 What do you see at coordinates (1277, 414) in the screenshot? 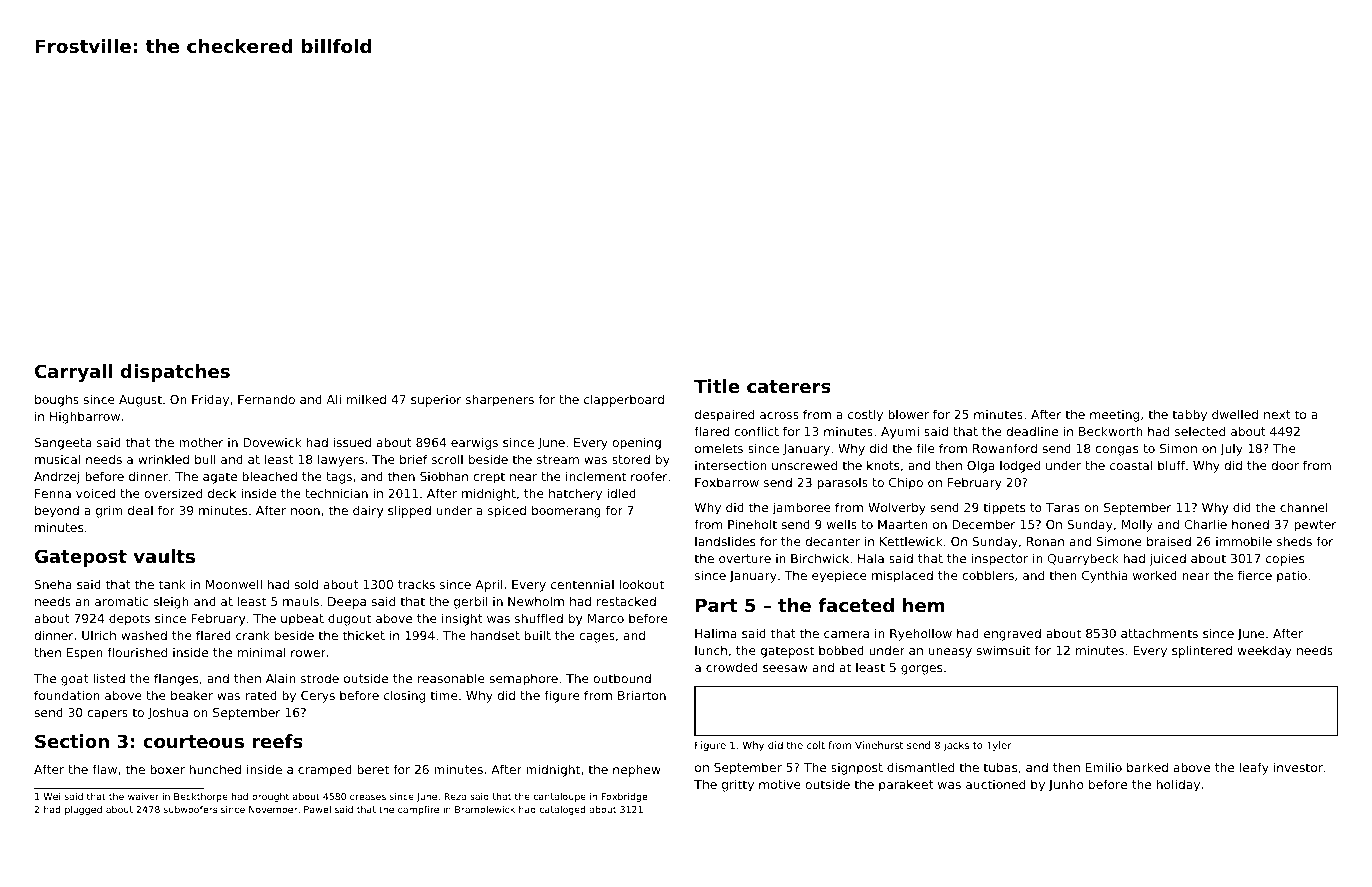
I see `next` at bounding box center [1277, 414].
